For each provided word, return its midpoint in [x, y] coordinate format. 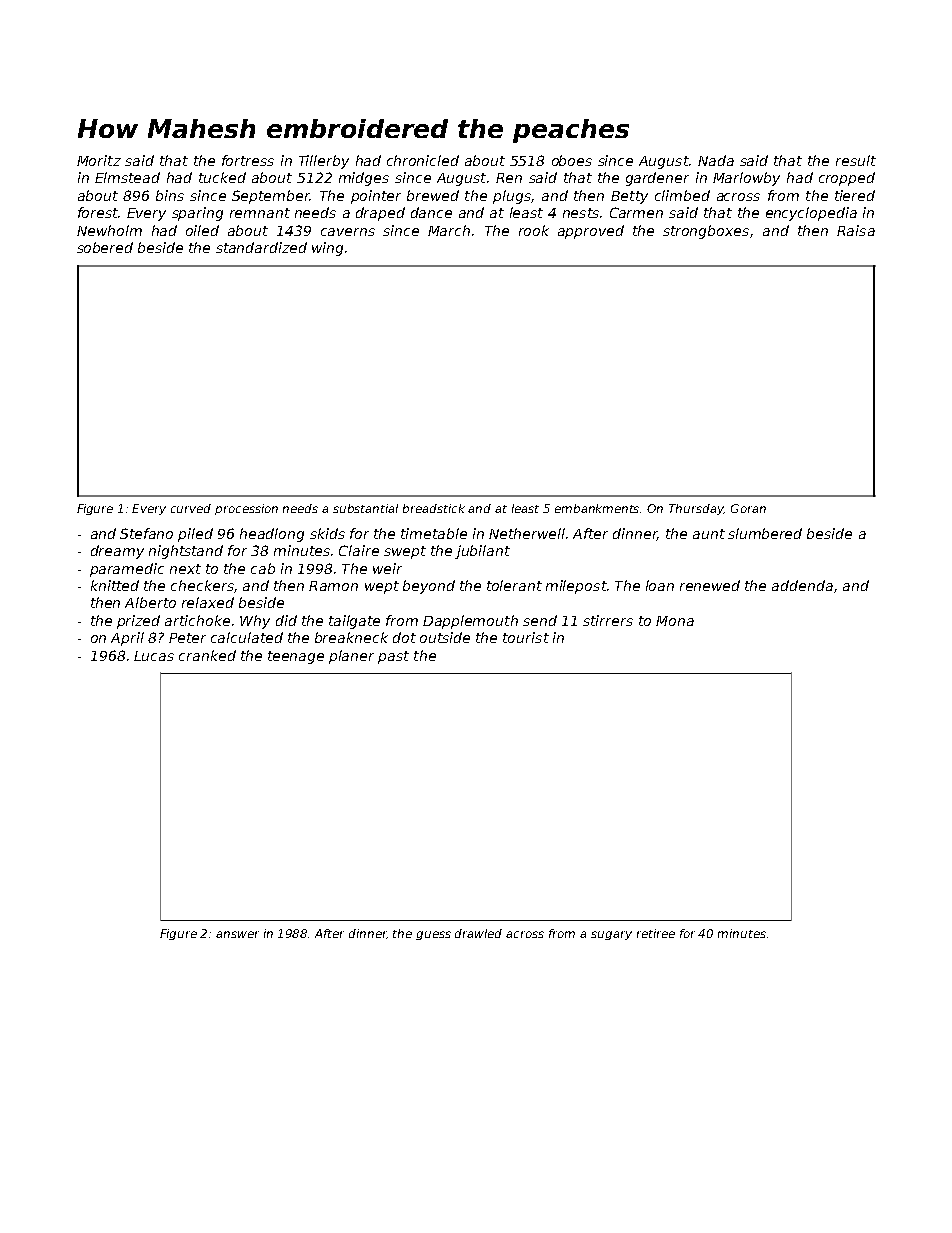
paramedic [127, 570]
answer [237, 934]
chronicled [423, 160]
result [856, 160]
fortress [248, 160]
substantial [365, 508]
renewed [710, 585]
